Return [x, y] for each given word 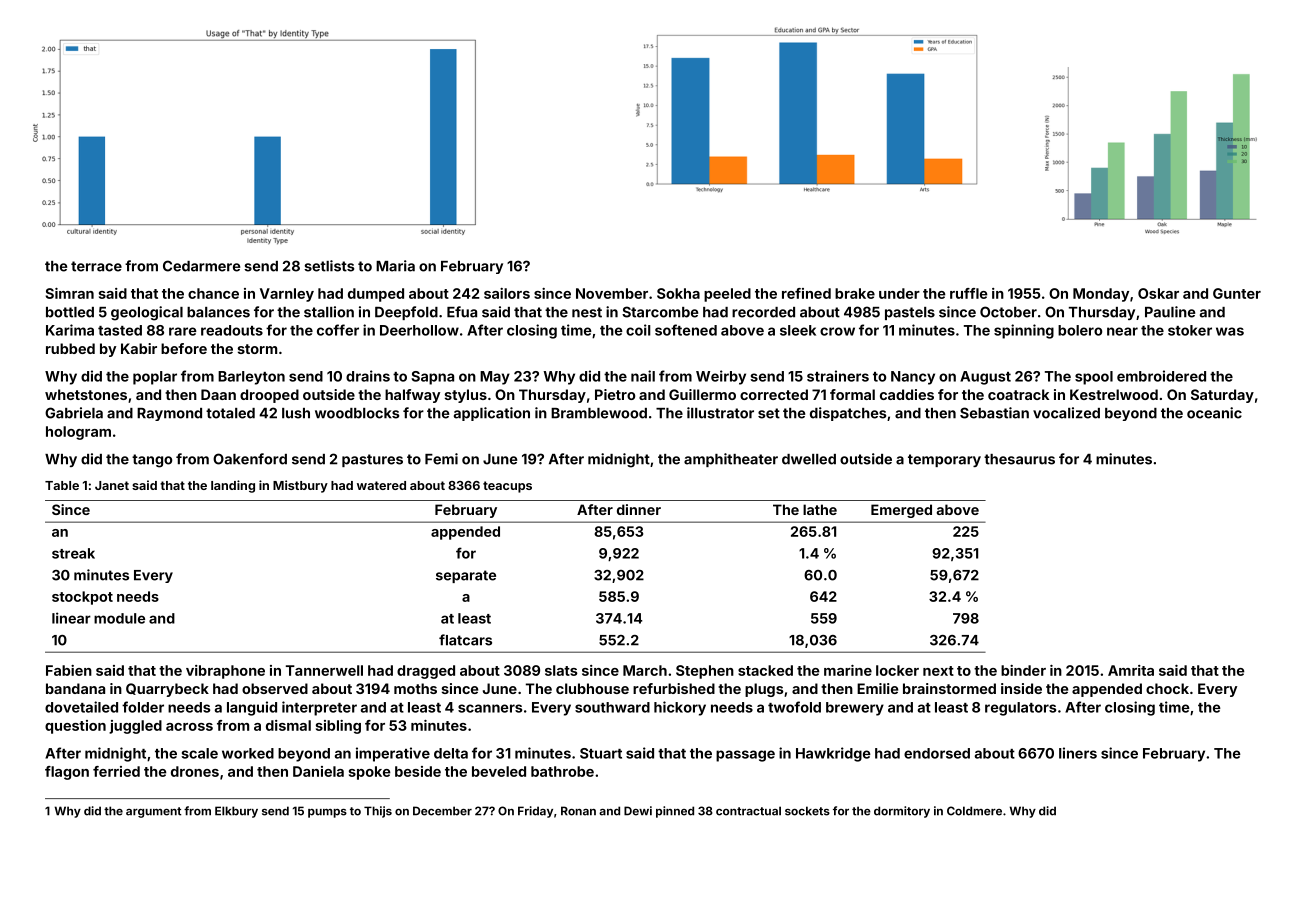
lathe [820, 509]
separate [466, 576]
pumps [327, 813]
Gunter [1237, 293]
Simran [70, 293]
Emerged [901, 511]
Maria [395, 266]
